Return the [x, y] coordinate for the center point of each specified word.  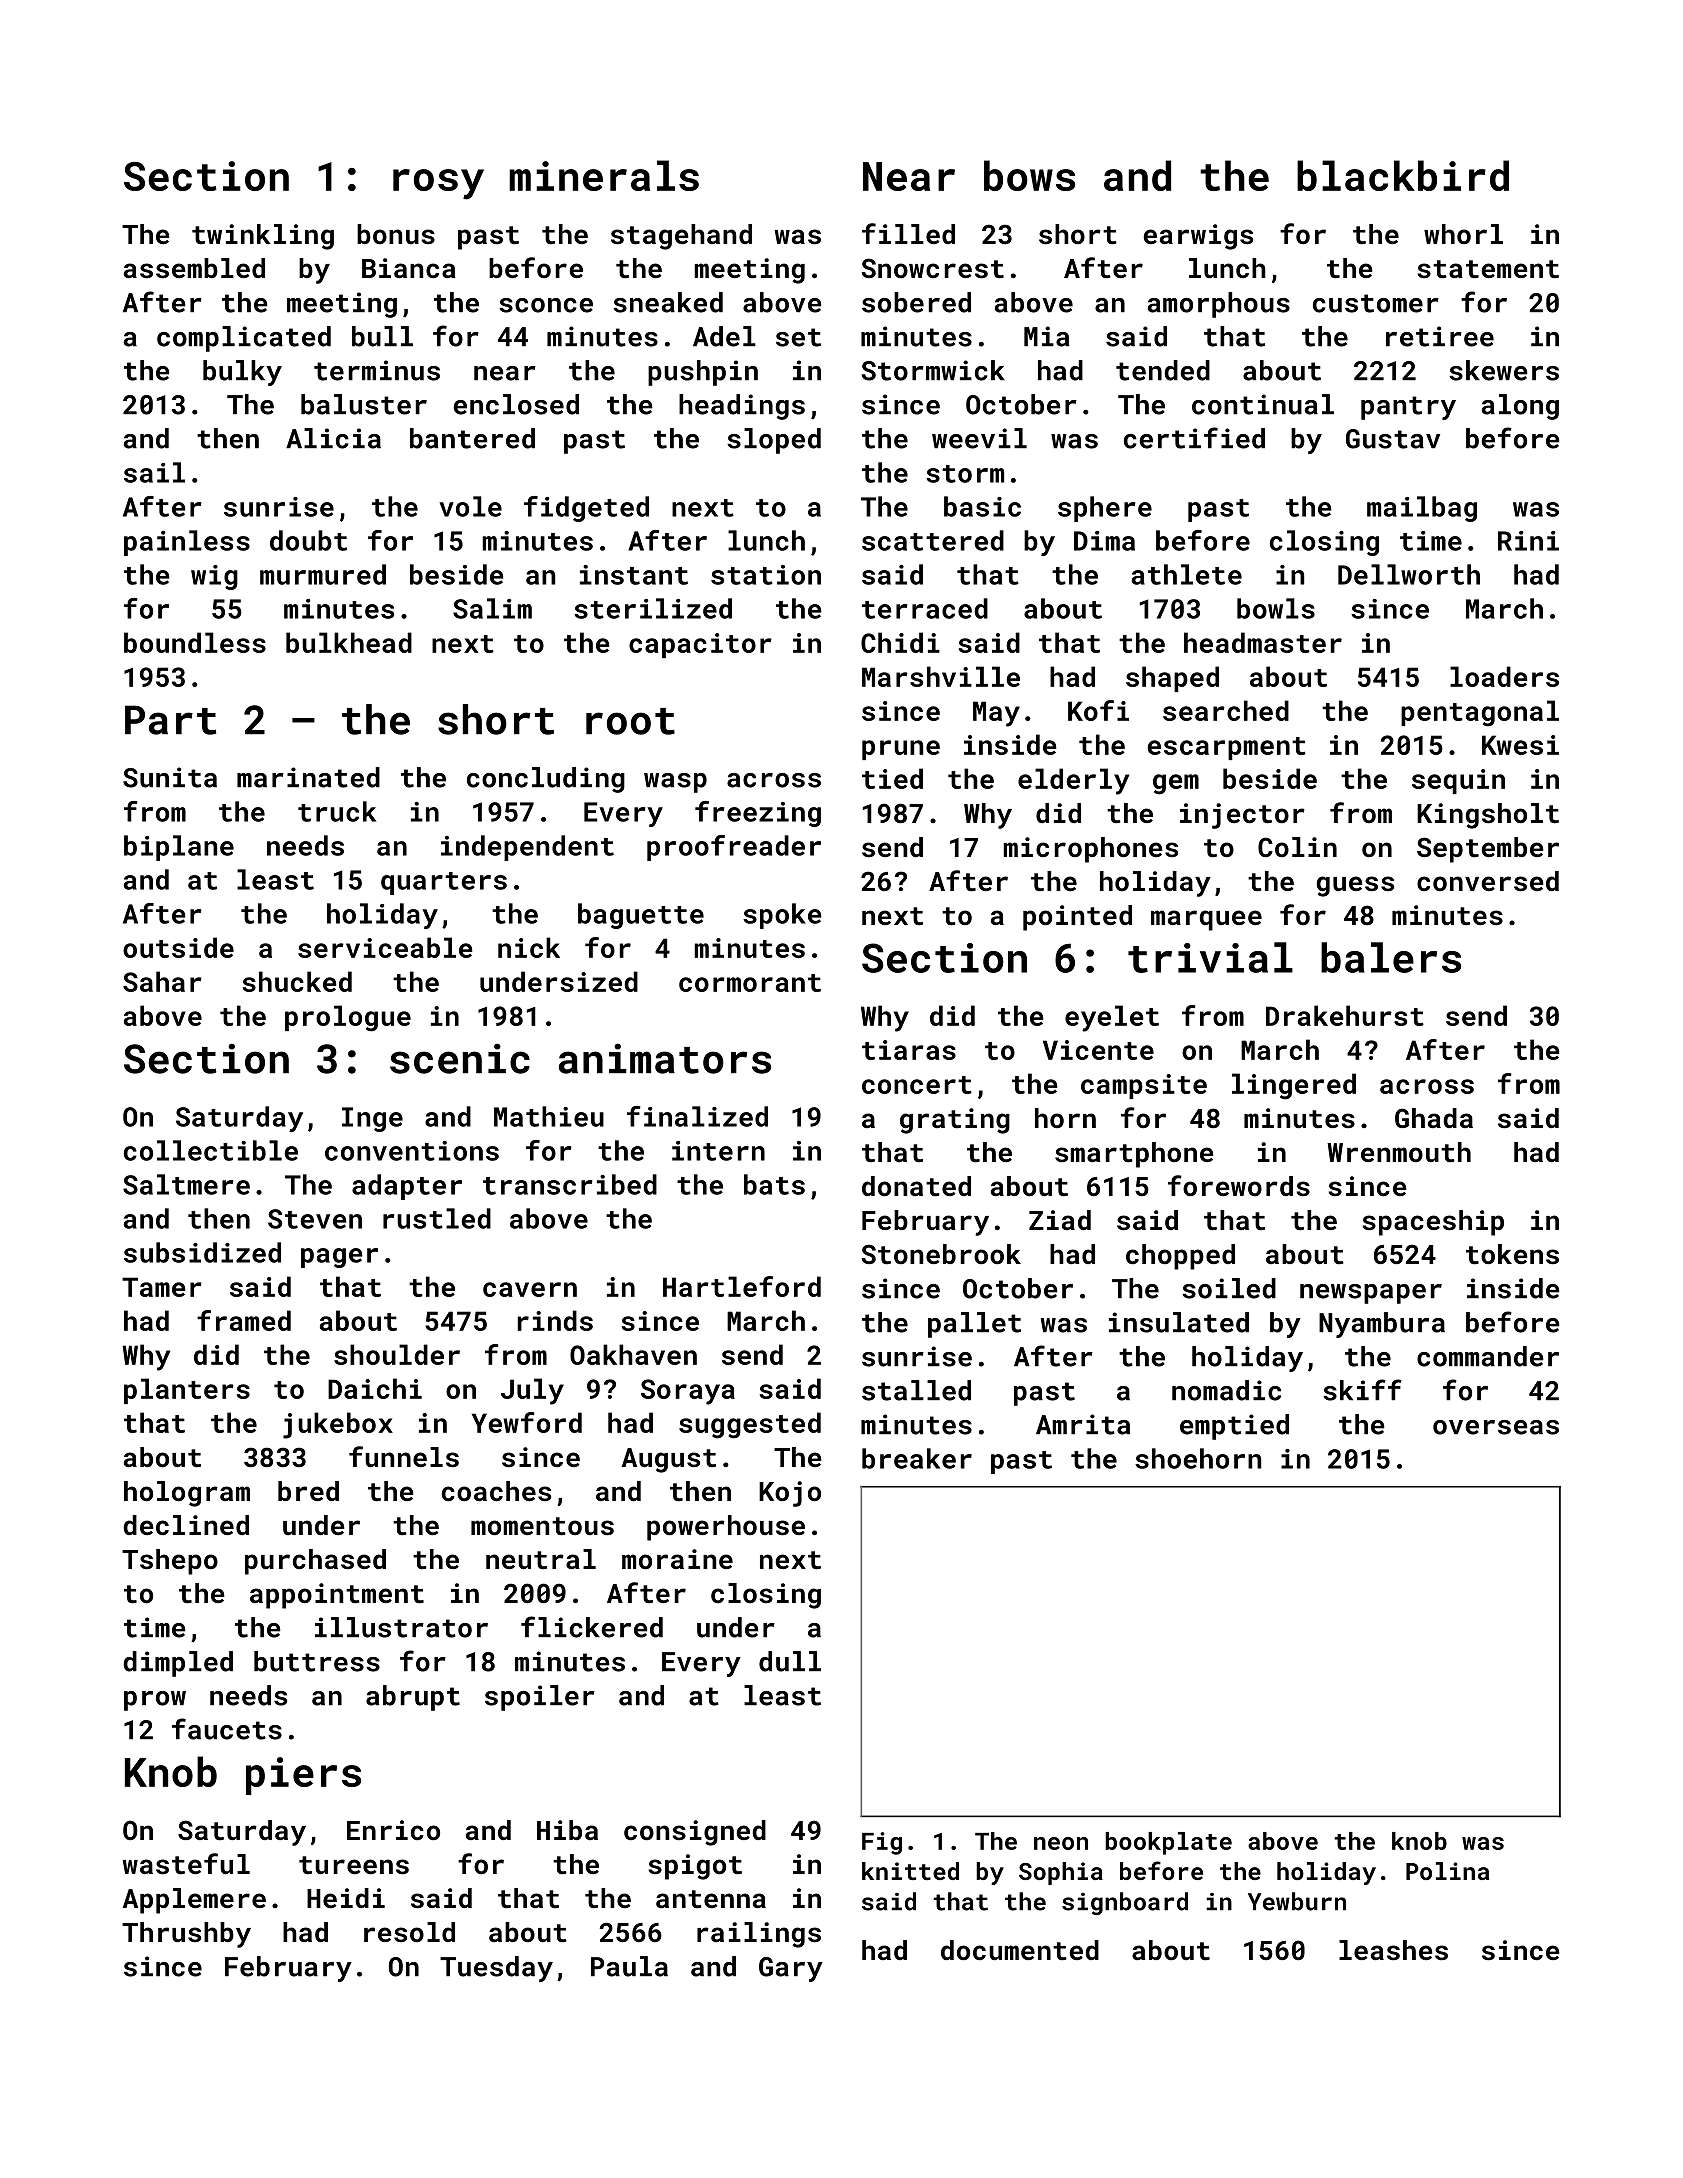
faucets [227, 1729]
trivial [1210, 957]
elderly [1073, 781]
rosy [438, 184]
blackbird [1403, 175]
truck [337, 811]
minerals [604, 175]
